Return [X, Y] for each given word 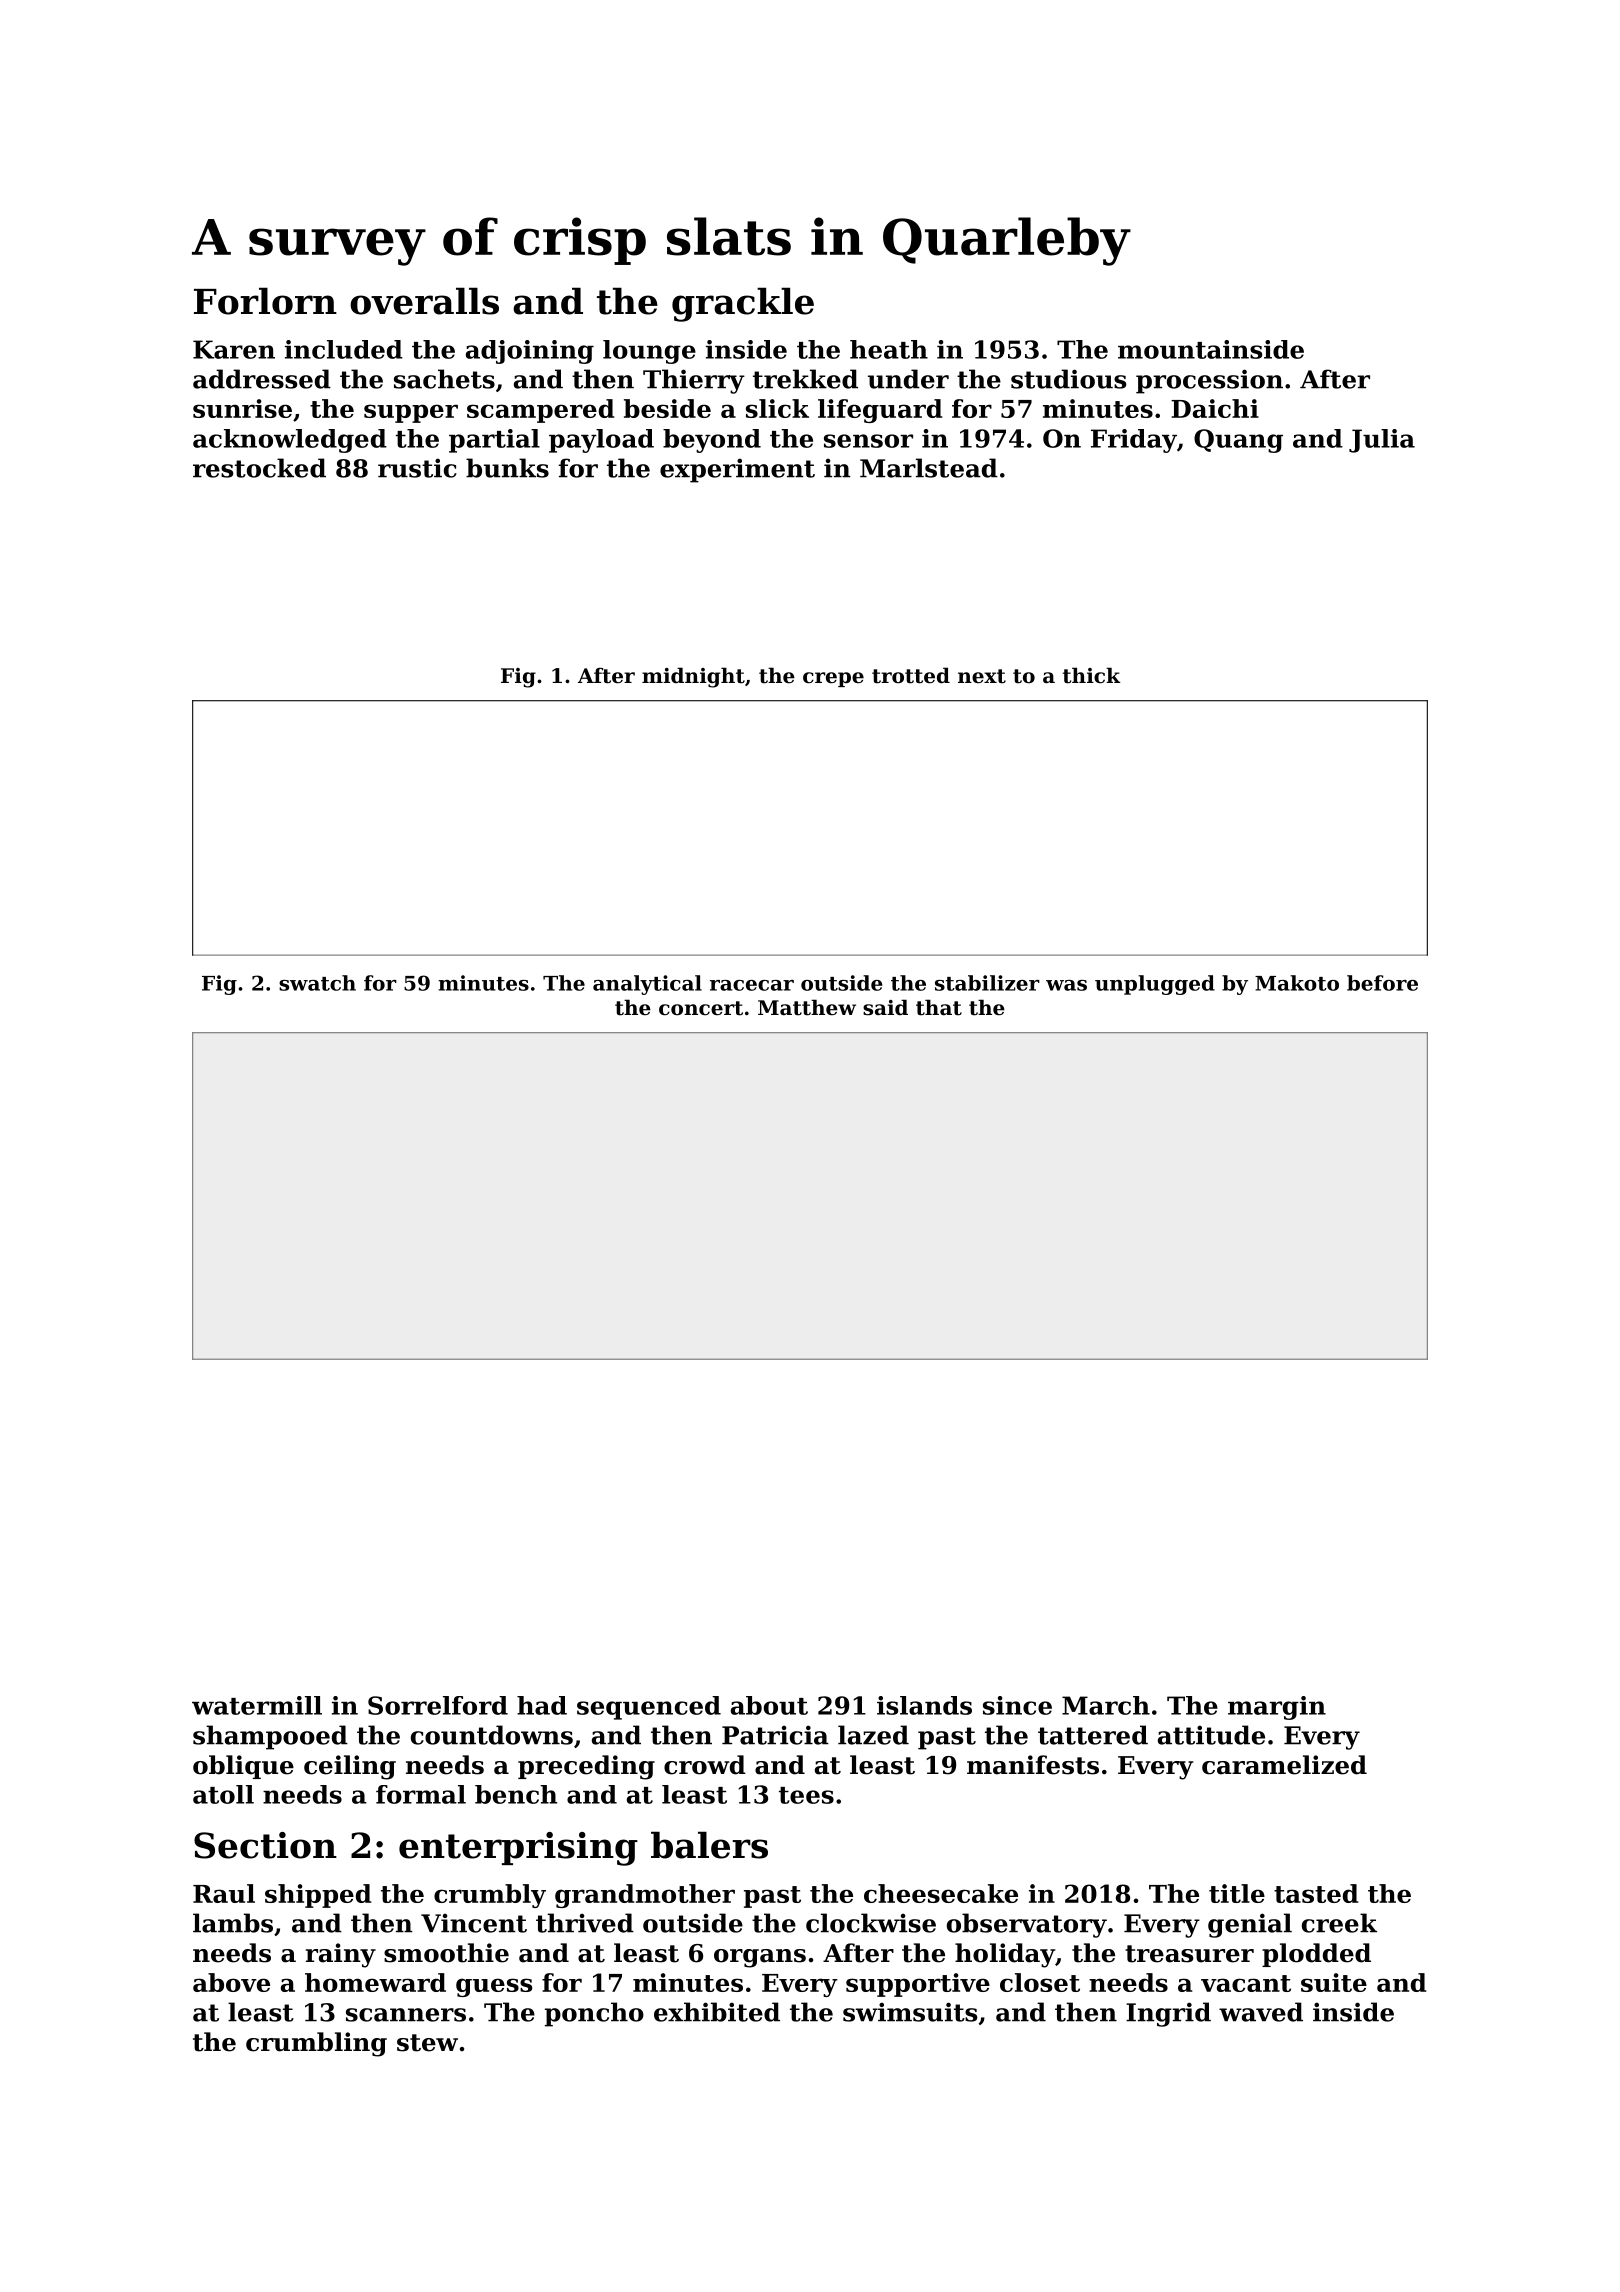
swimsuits [910, 2012]
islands [924, 1705]
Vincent [474, 1923]
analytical [647, 985]
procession [1209, 381]
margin [1277, 1708]
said [885, 1007]
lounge [649, 352]
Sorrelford [438, 1705]
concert [701, 1008]
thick [1092, 675]
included [344, 349]
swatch [317, 983]
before [1382, 983]
